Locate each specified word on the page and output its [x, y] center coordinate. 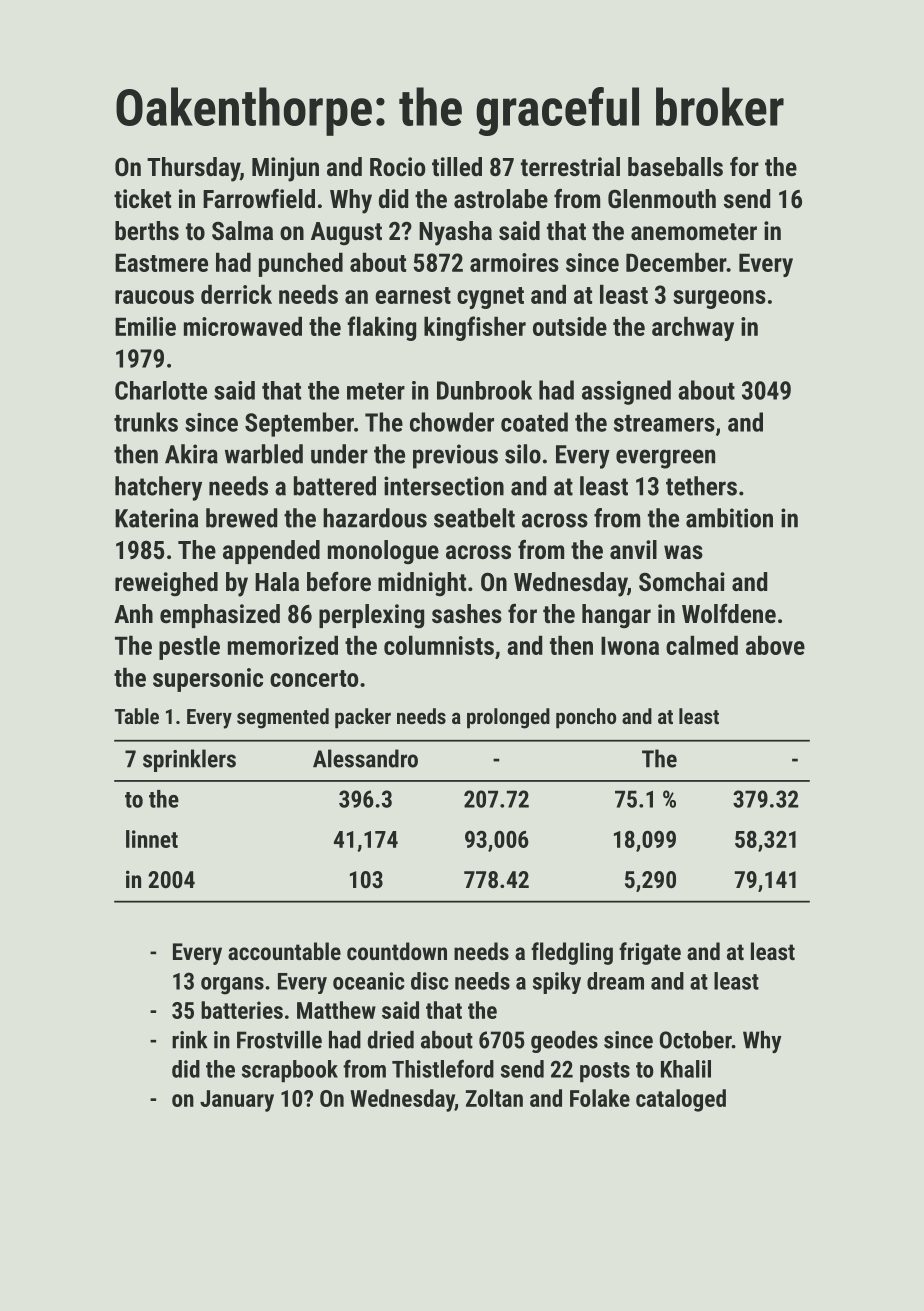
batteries [242, 1010]
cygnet [490, 298]
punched [301, 264]
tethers [701, 486]
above [775, 645]
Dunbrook [484, 390]
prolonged [508, 718]
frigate [650, 953]
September [299, 424]
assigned [626, 392]
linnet [152, 839]
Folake [600, 1098]
